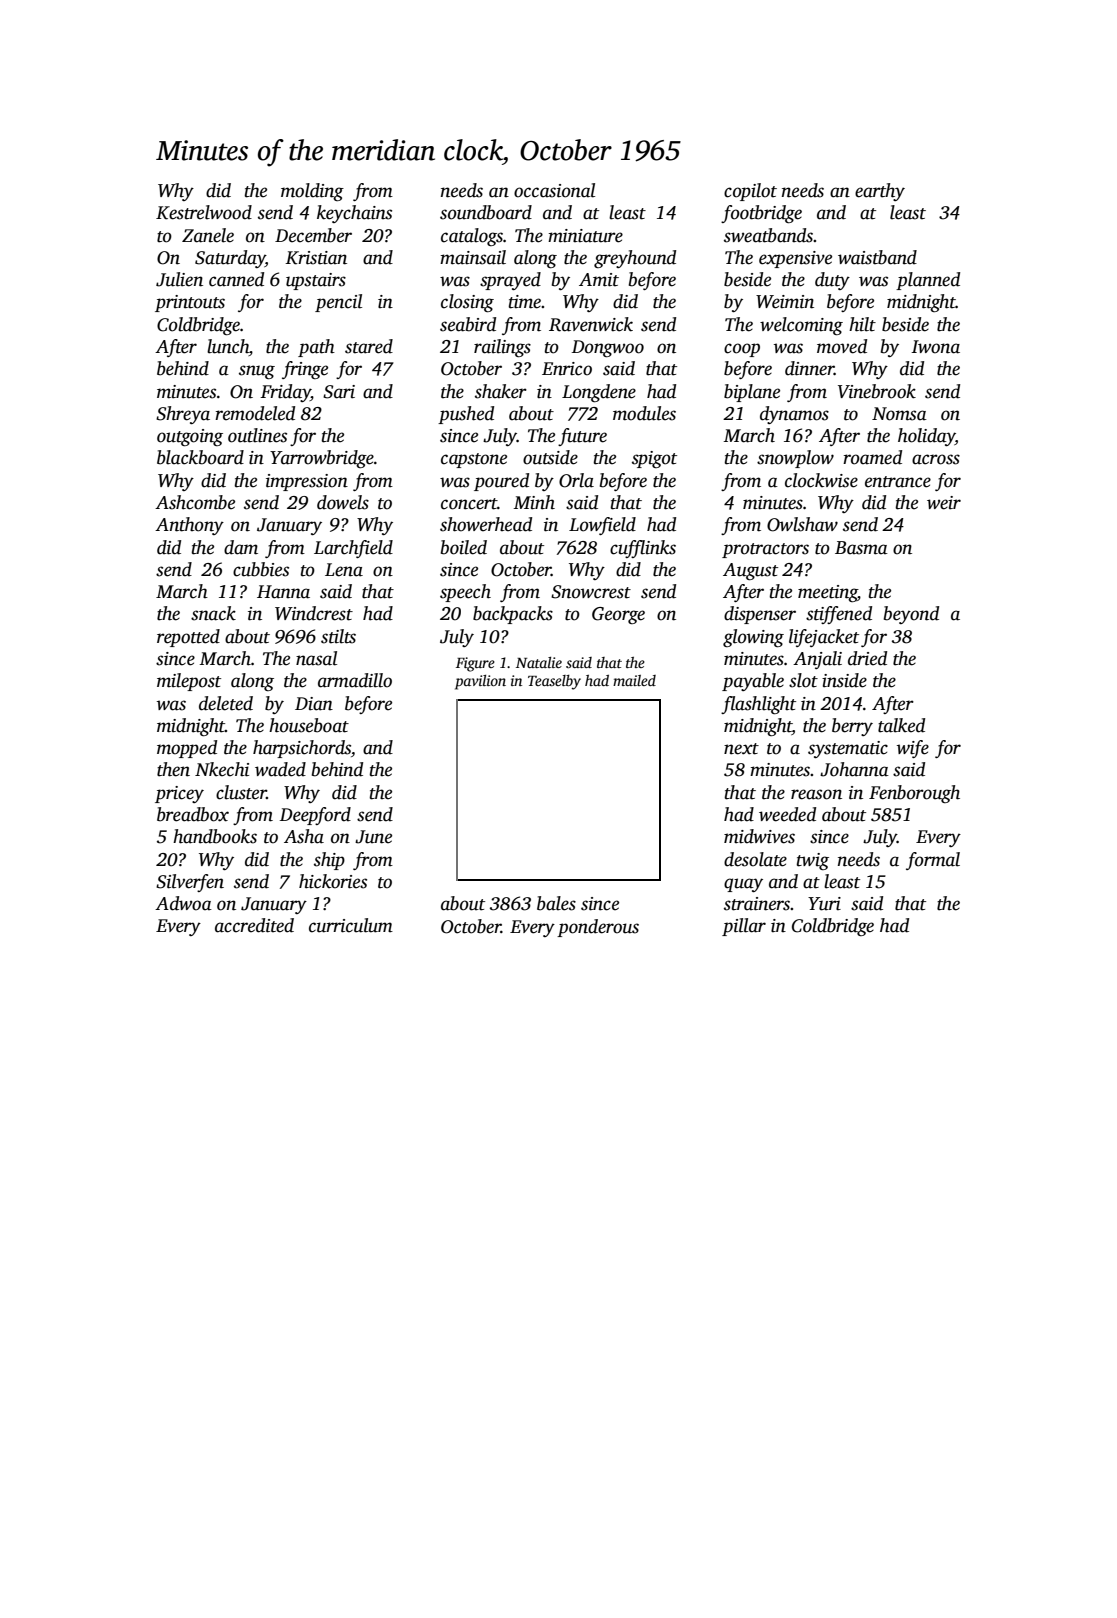  What do you see at coordinates (525, 302) in the screenshot?
I see `time` at bounding box center [525, 302].
